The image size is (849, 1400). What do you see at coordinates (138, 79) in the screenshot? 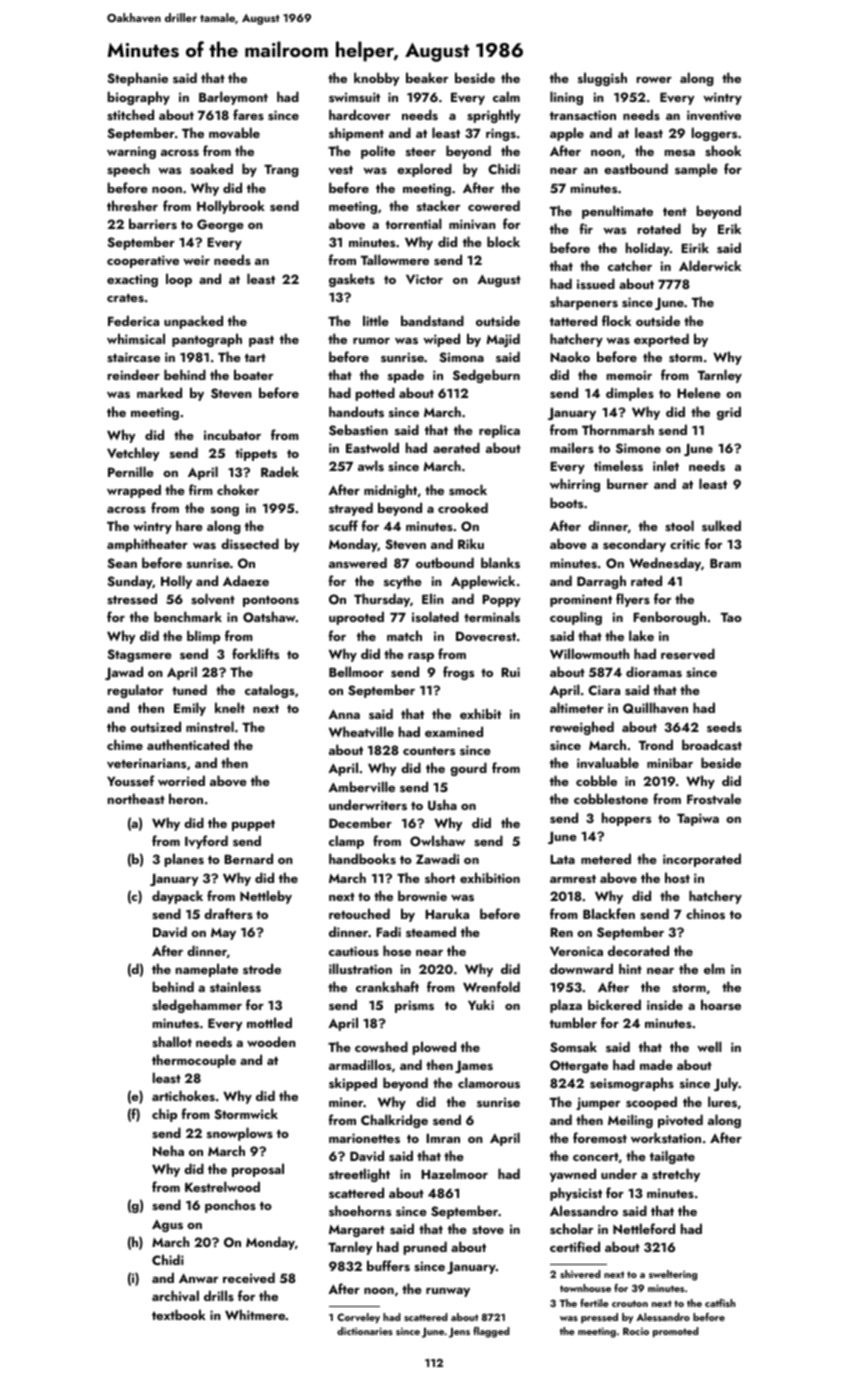
I see `Stephanie` at bounding box center [138, 79].
